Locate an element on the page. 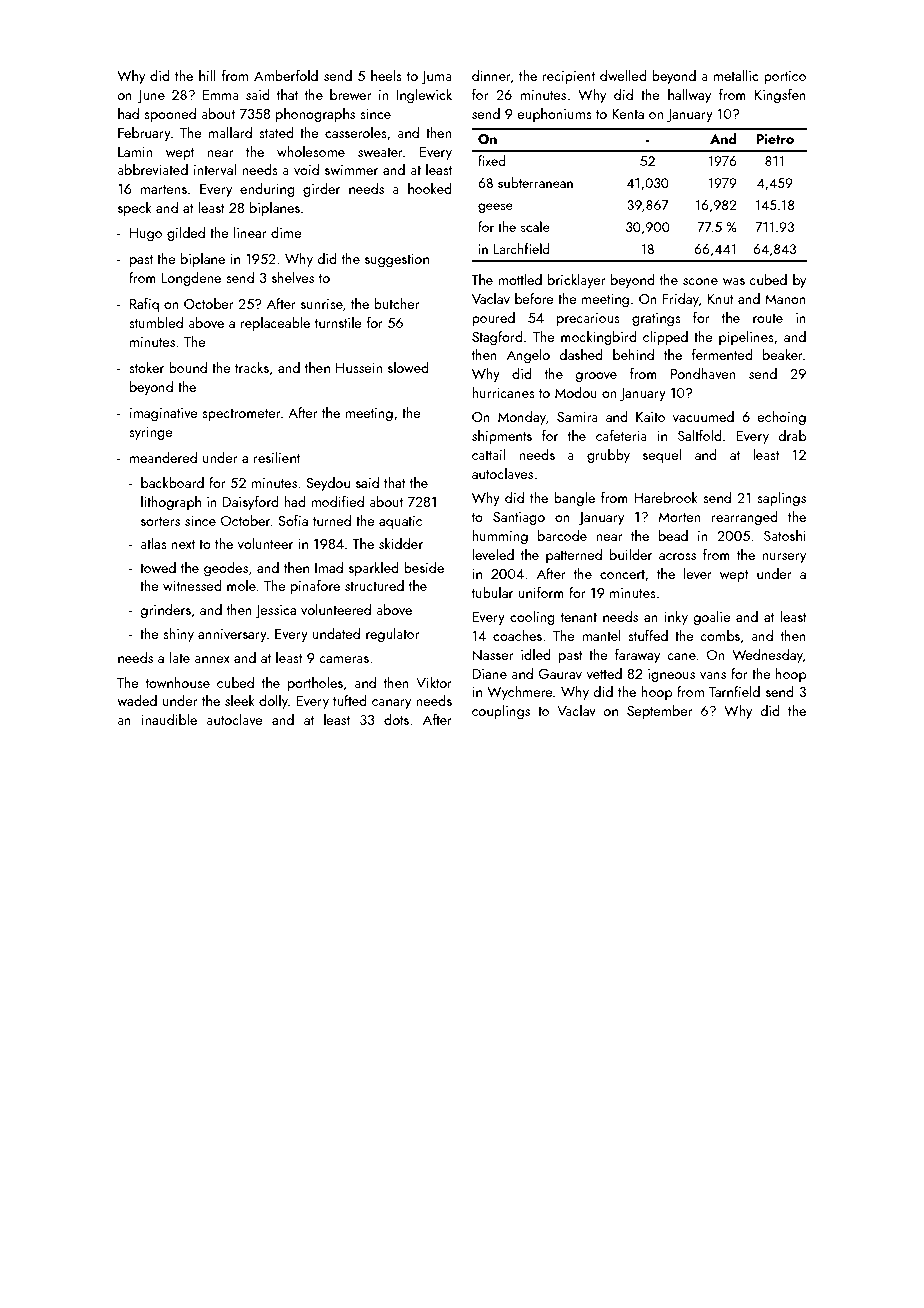 The width and height of the image is (924, 1308). rearranged is located at coordinates (745, 518).
